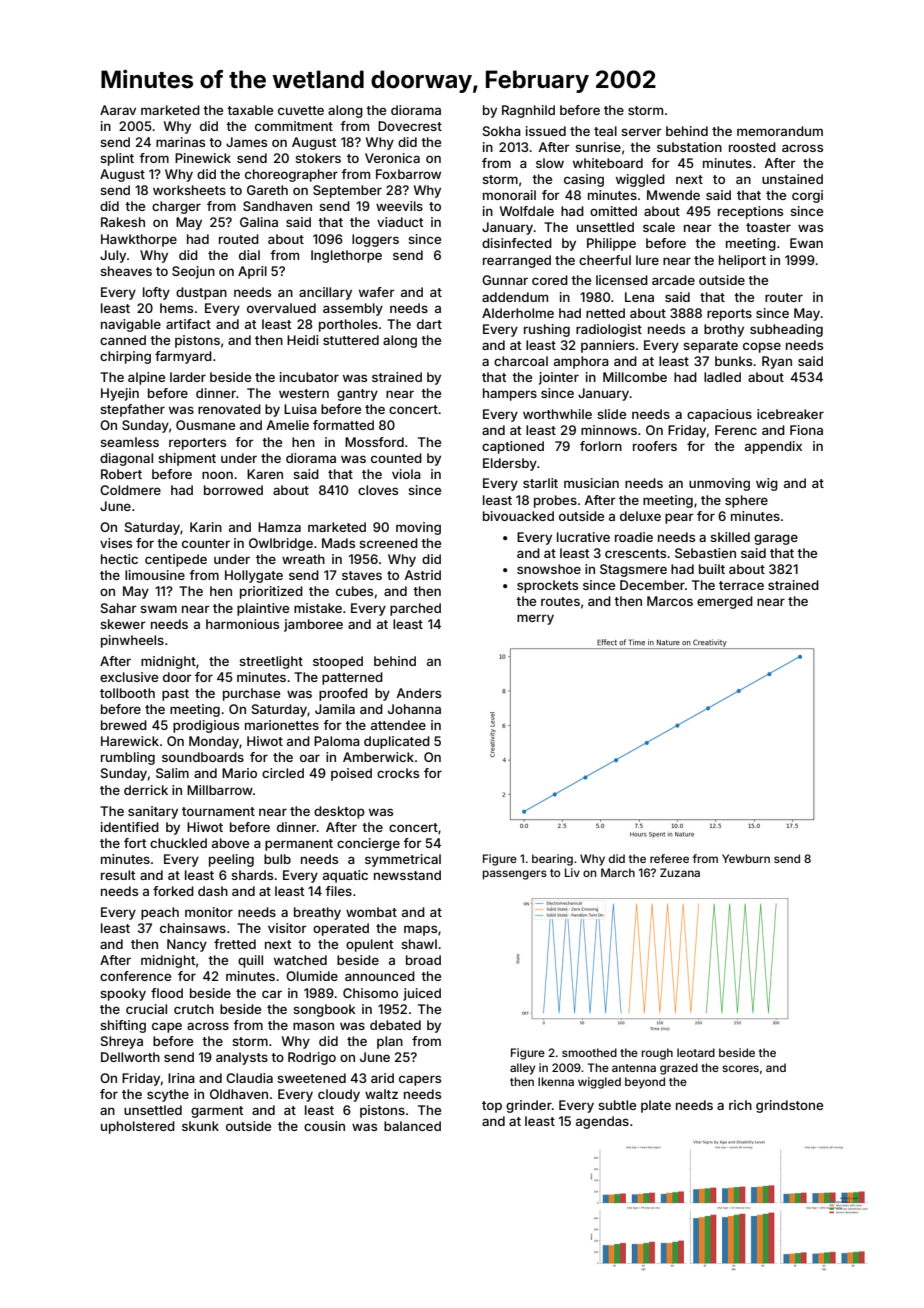 The width and height of the screenshot is (924, 1308). I want to click on scores, so click(740, 1068).
